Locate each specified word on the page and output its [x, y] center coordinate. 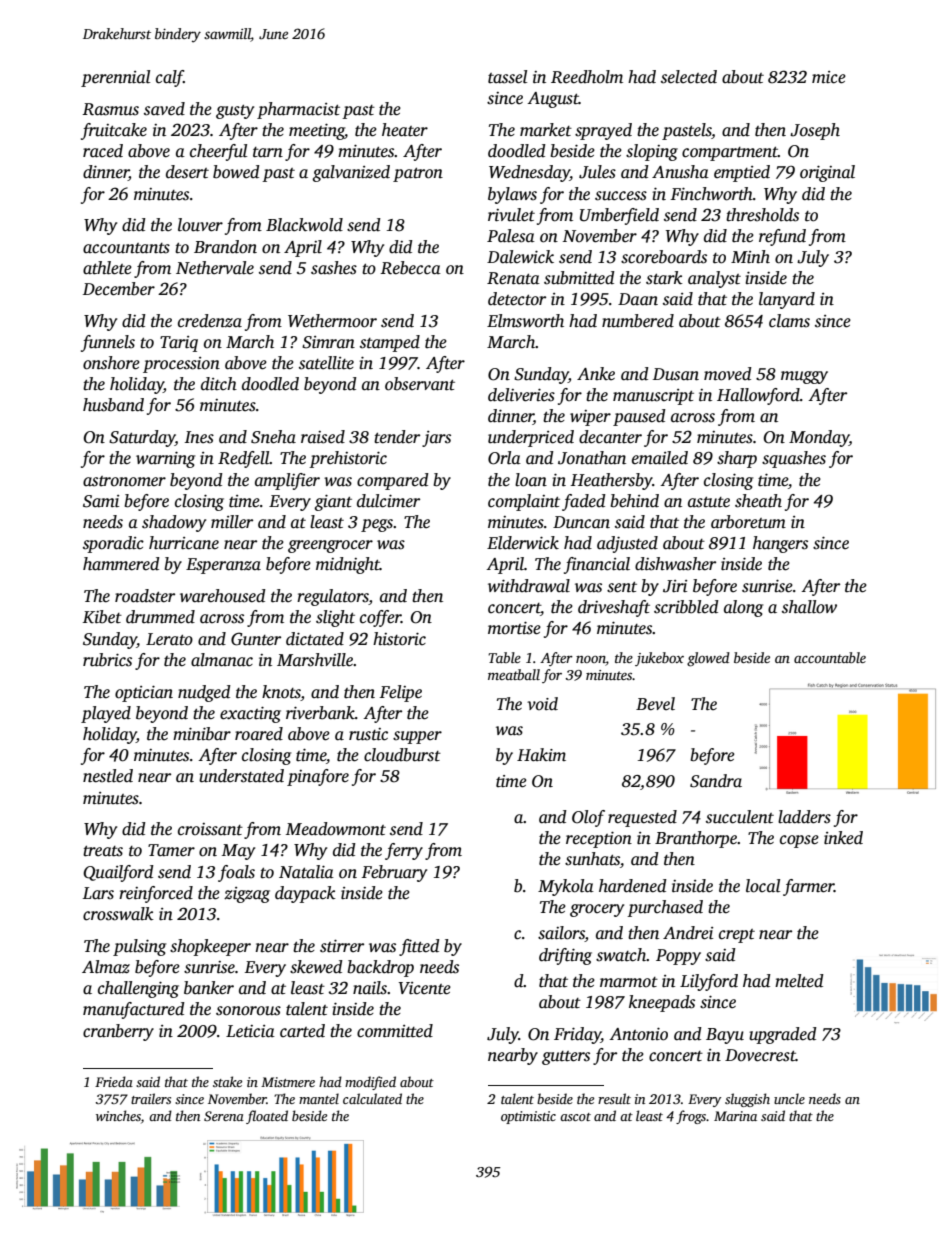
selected [689, 77]
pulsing [139, 947]
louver [200, 225]
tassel [507, 77]
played [106, 714]
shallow [809, 607]
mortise [514, 628]
